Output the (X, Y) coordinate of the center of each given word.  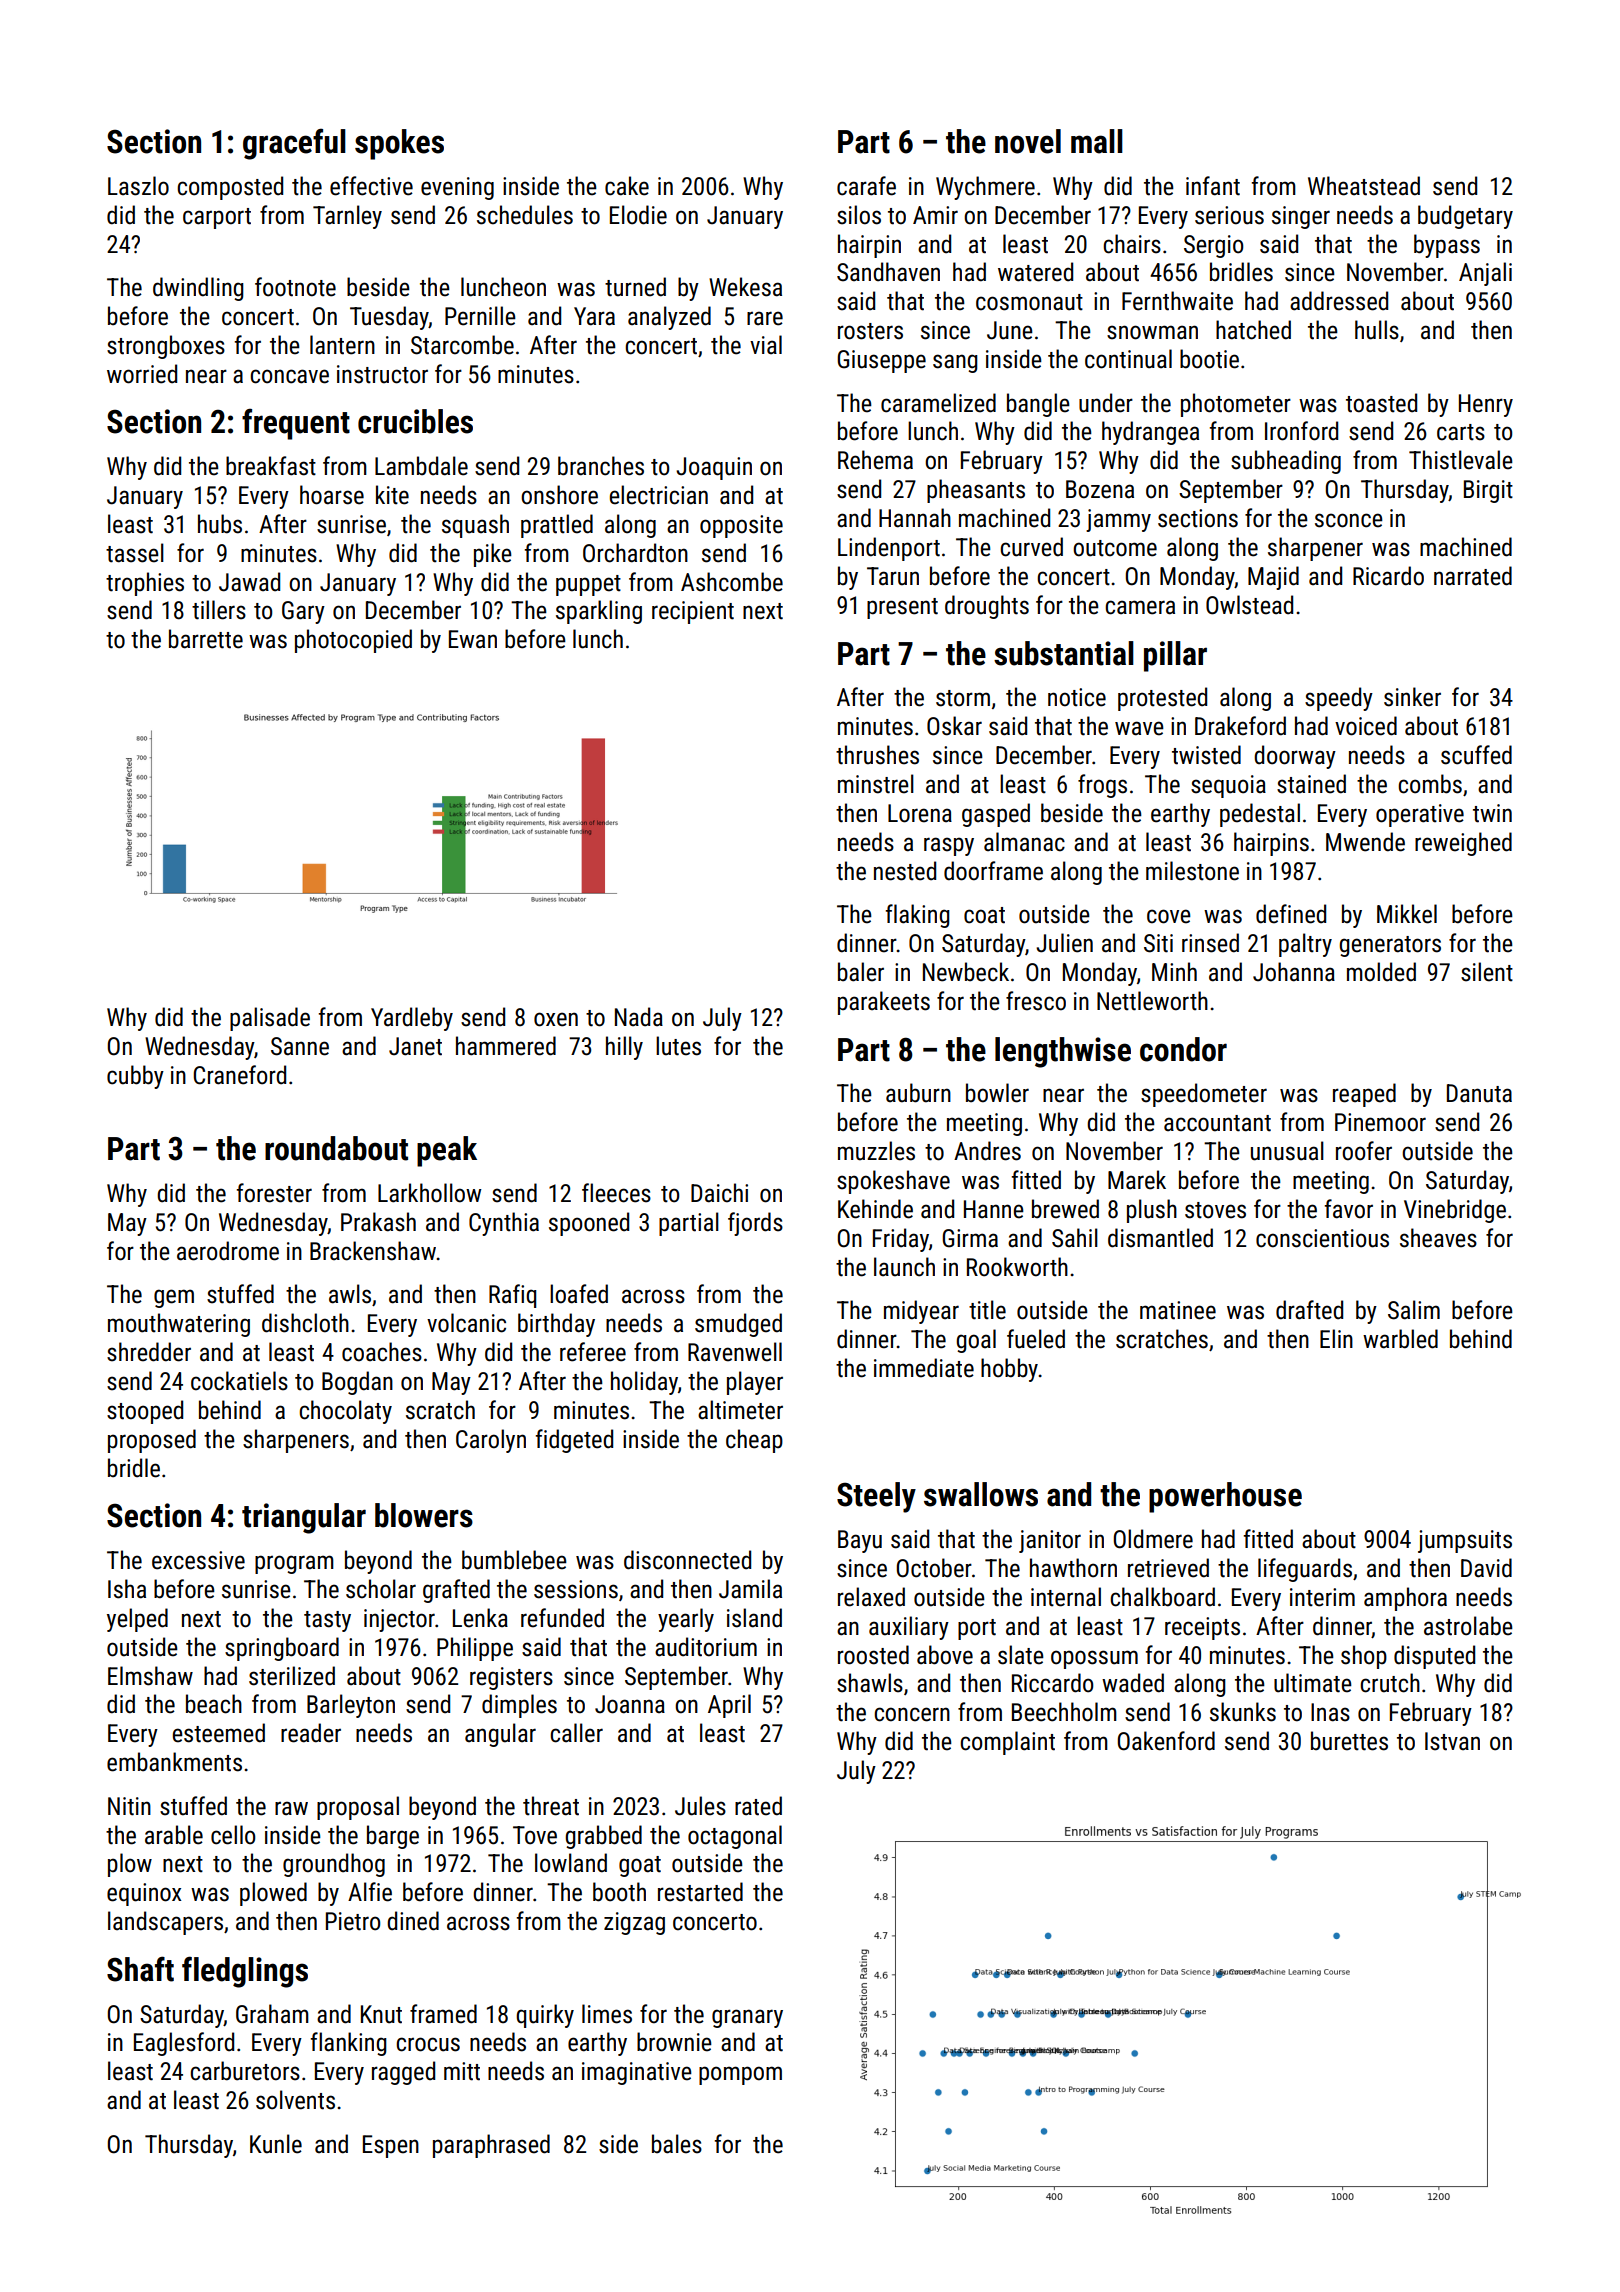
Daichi (719, 1193)
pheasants (976, 491)
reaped (1364, 1095)
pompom (740, 2075)
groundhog (334, 1865)
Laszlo (138, 186)
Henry (1486, 405)
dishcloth (305, 1323)
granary (747, 2018)
